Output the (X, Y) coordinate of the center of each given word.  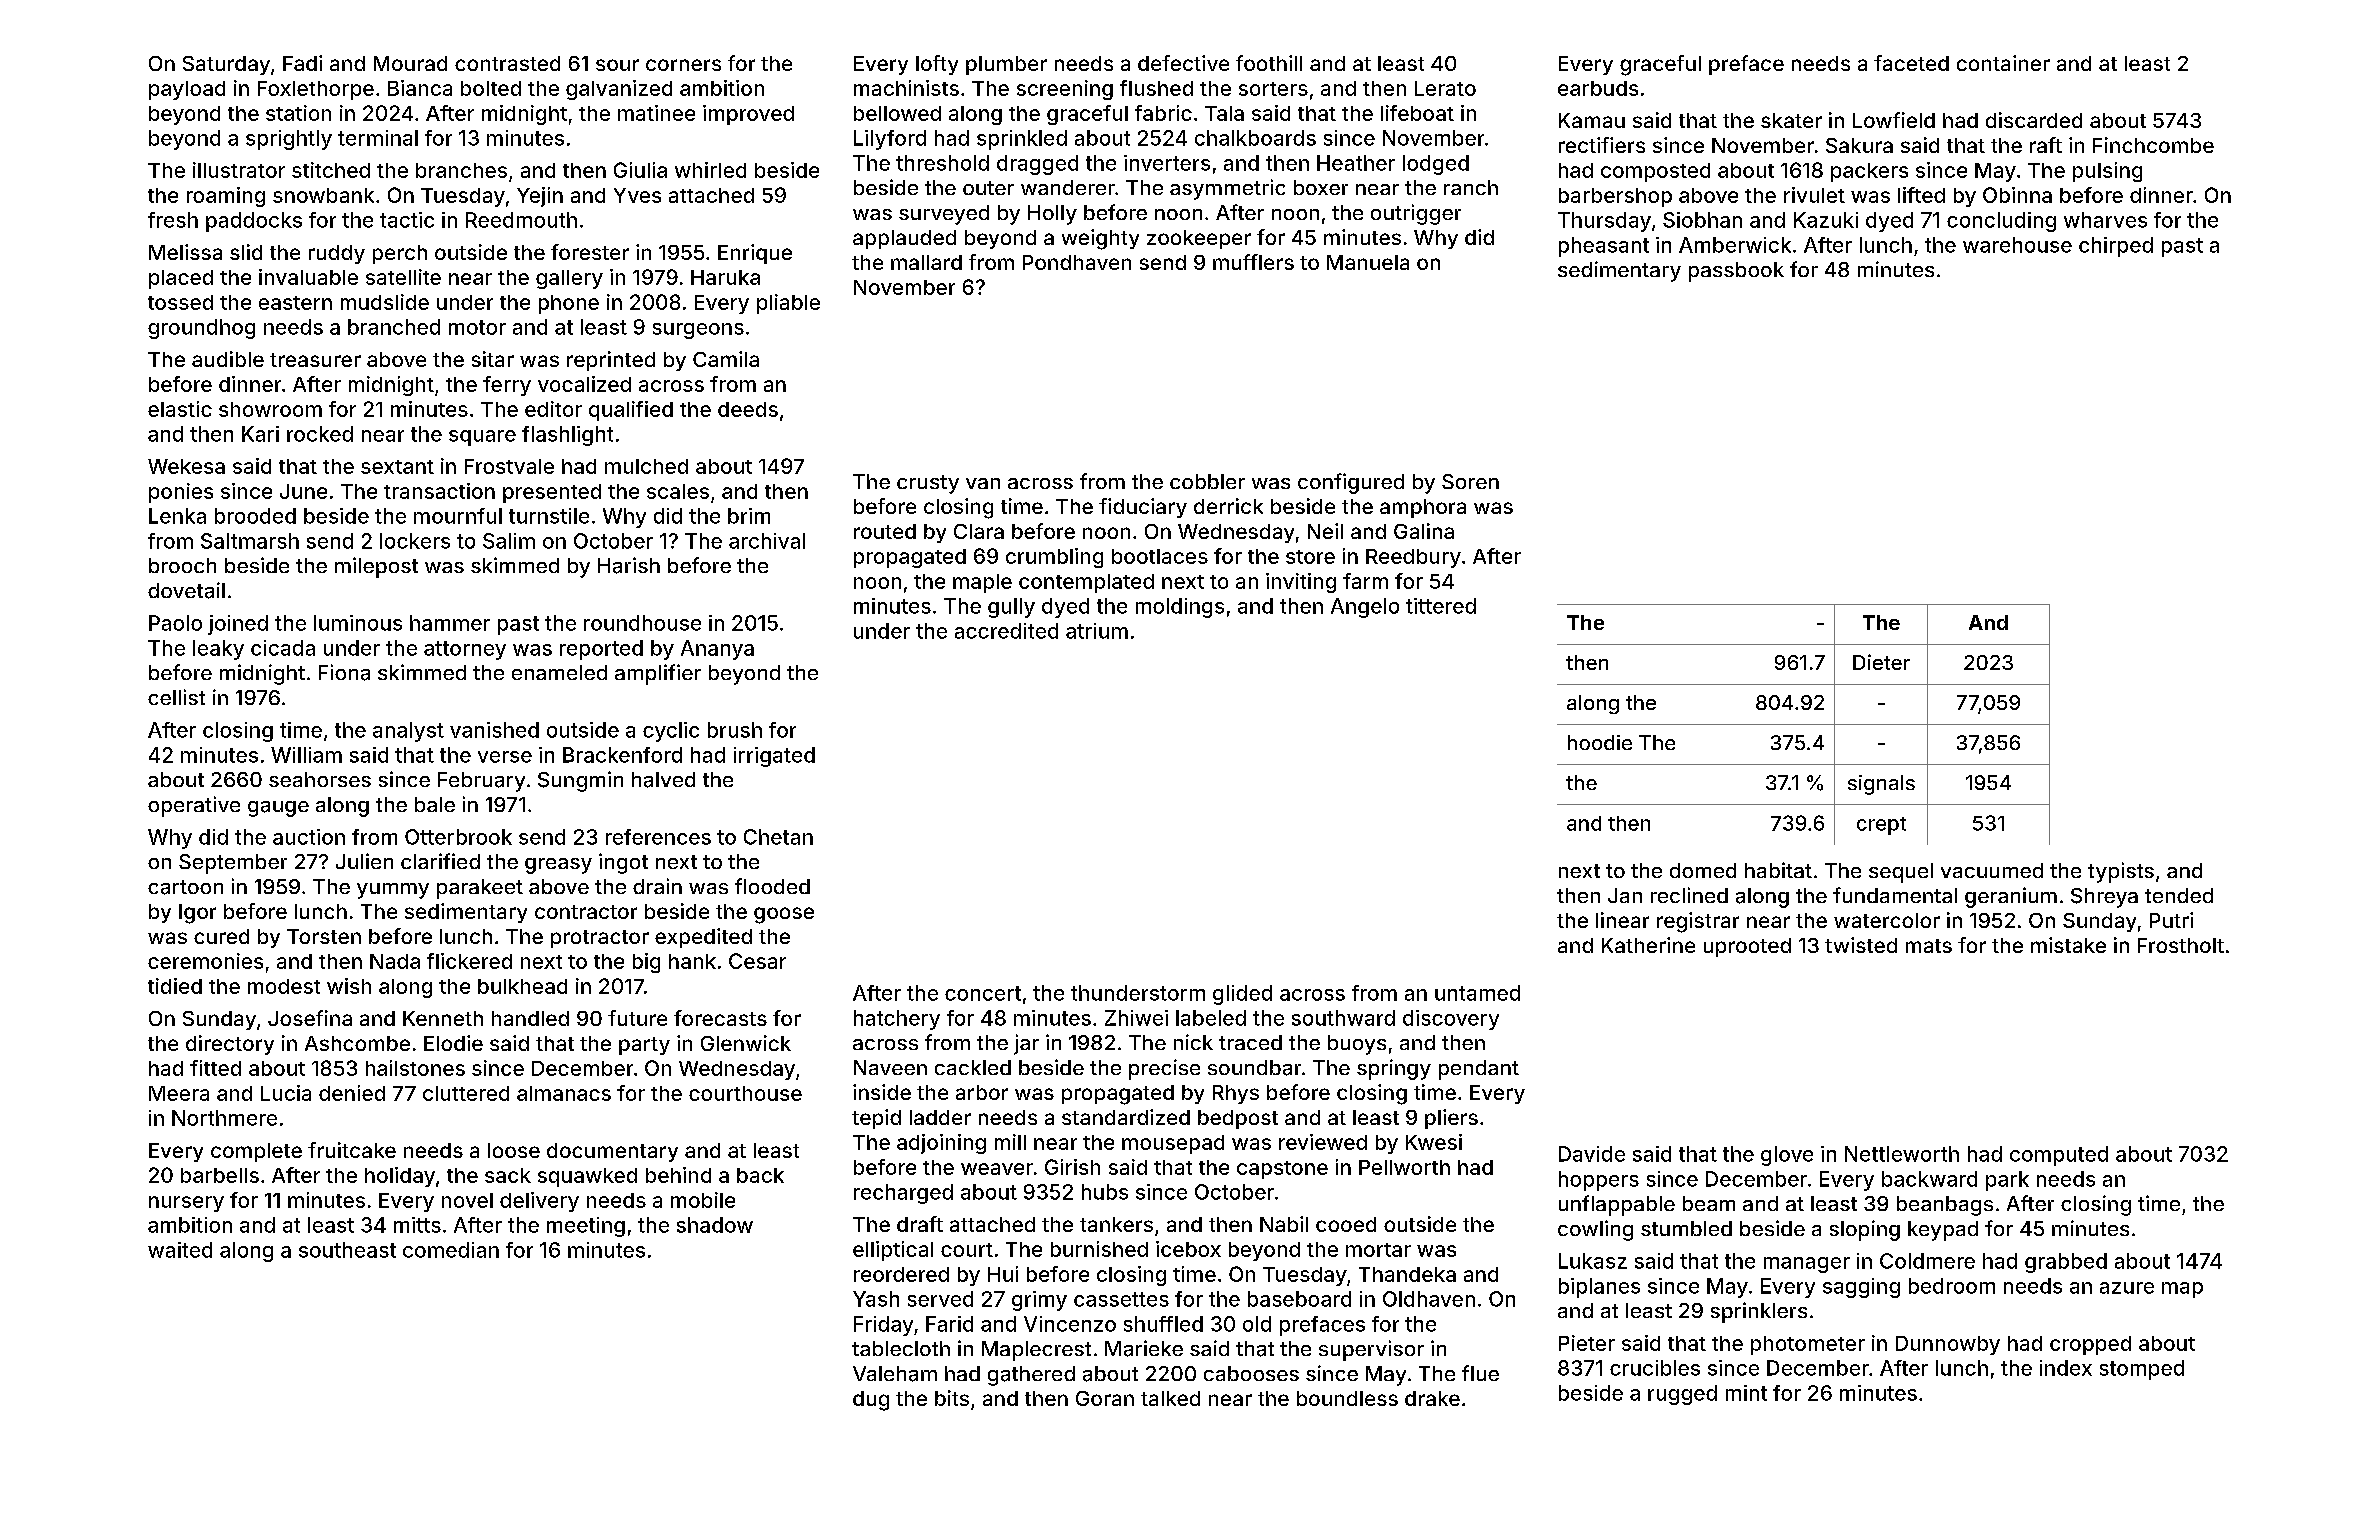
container (2003, 63)
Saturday (226, 65)
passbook (1736, 272)
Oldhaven (1429, 1299)
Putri (2171, 920)
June (303, 491)
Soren (1470, 481)
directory (230, 1045)
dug (871, 1401)
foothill (1269, 63)
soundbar (1254, 1068)
